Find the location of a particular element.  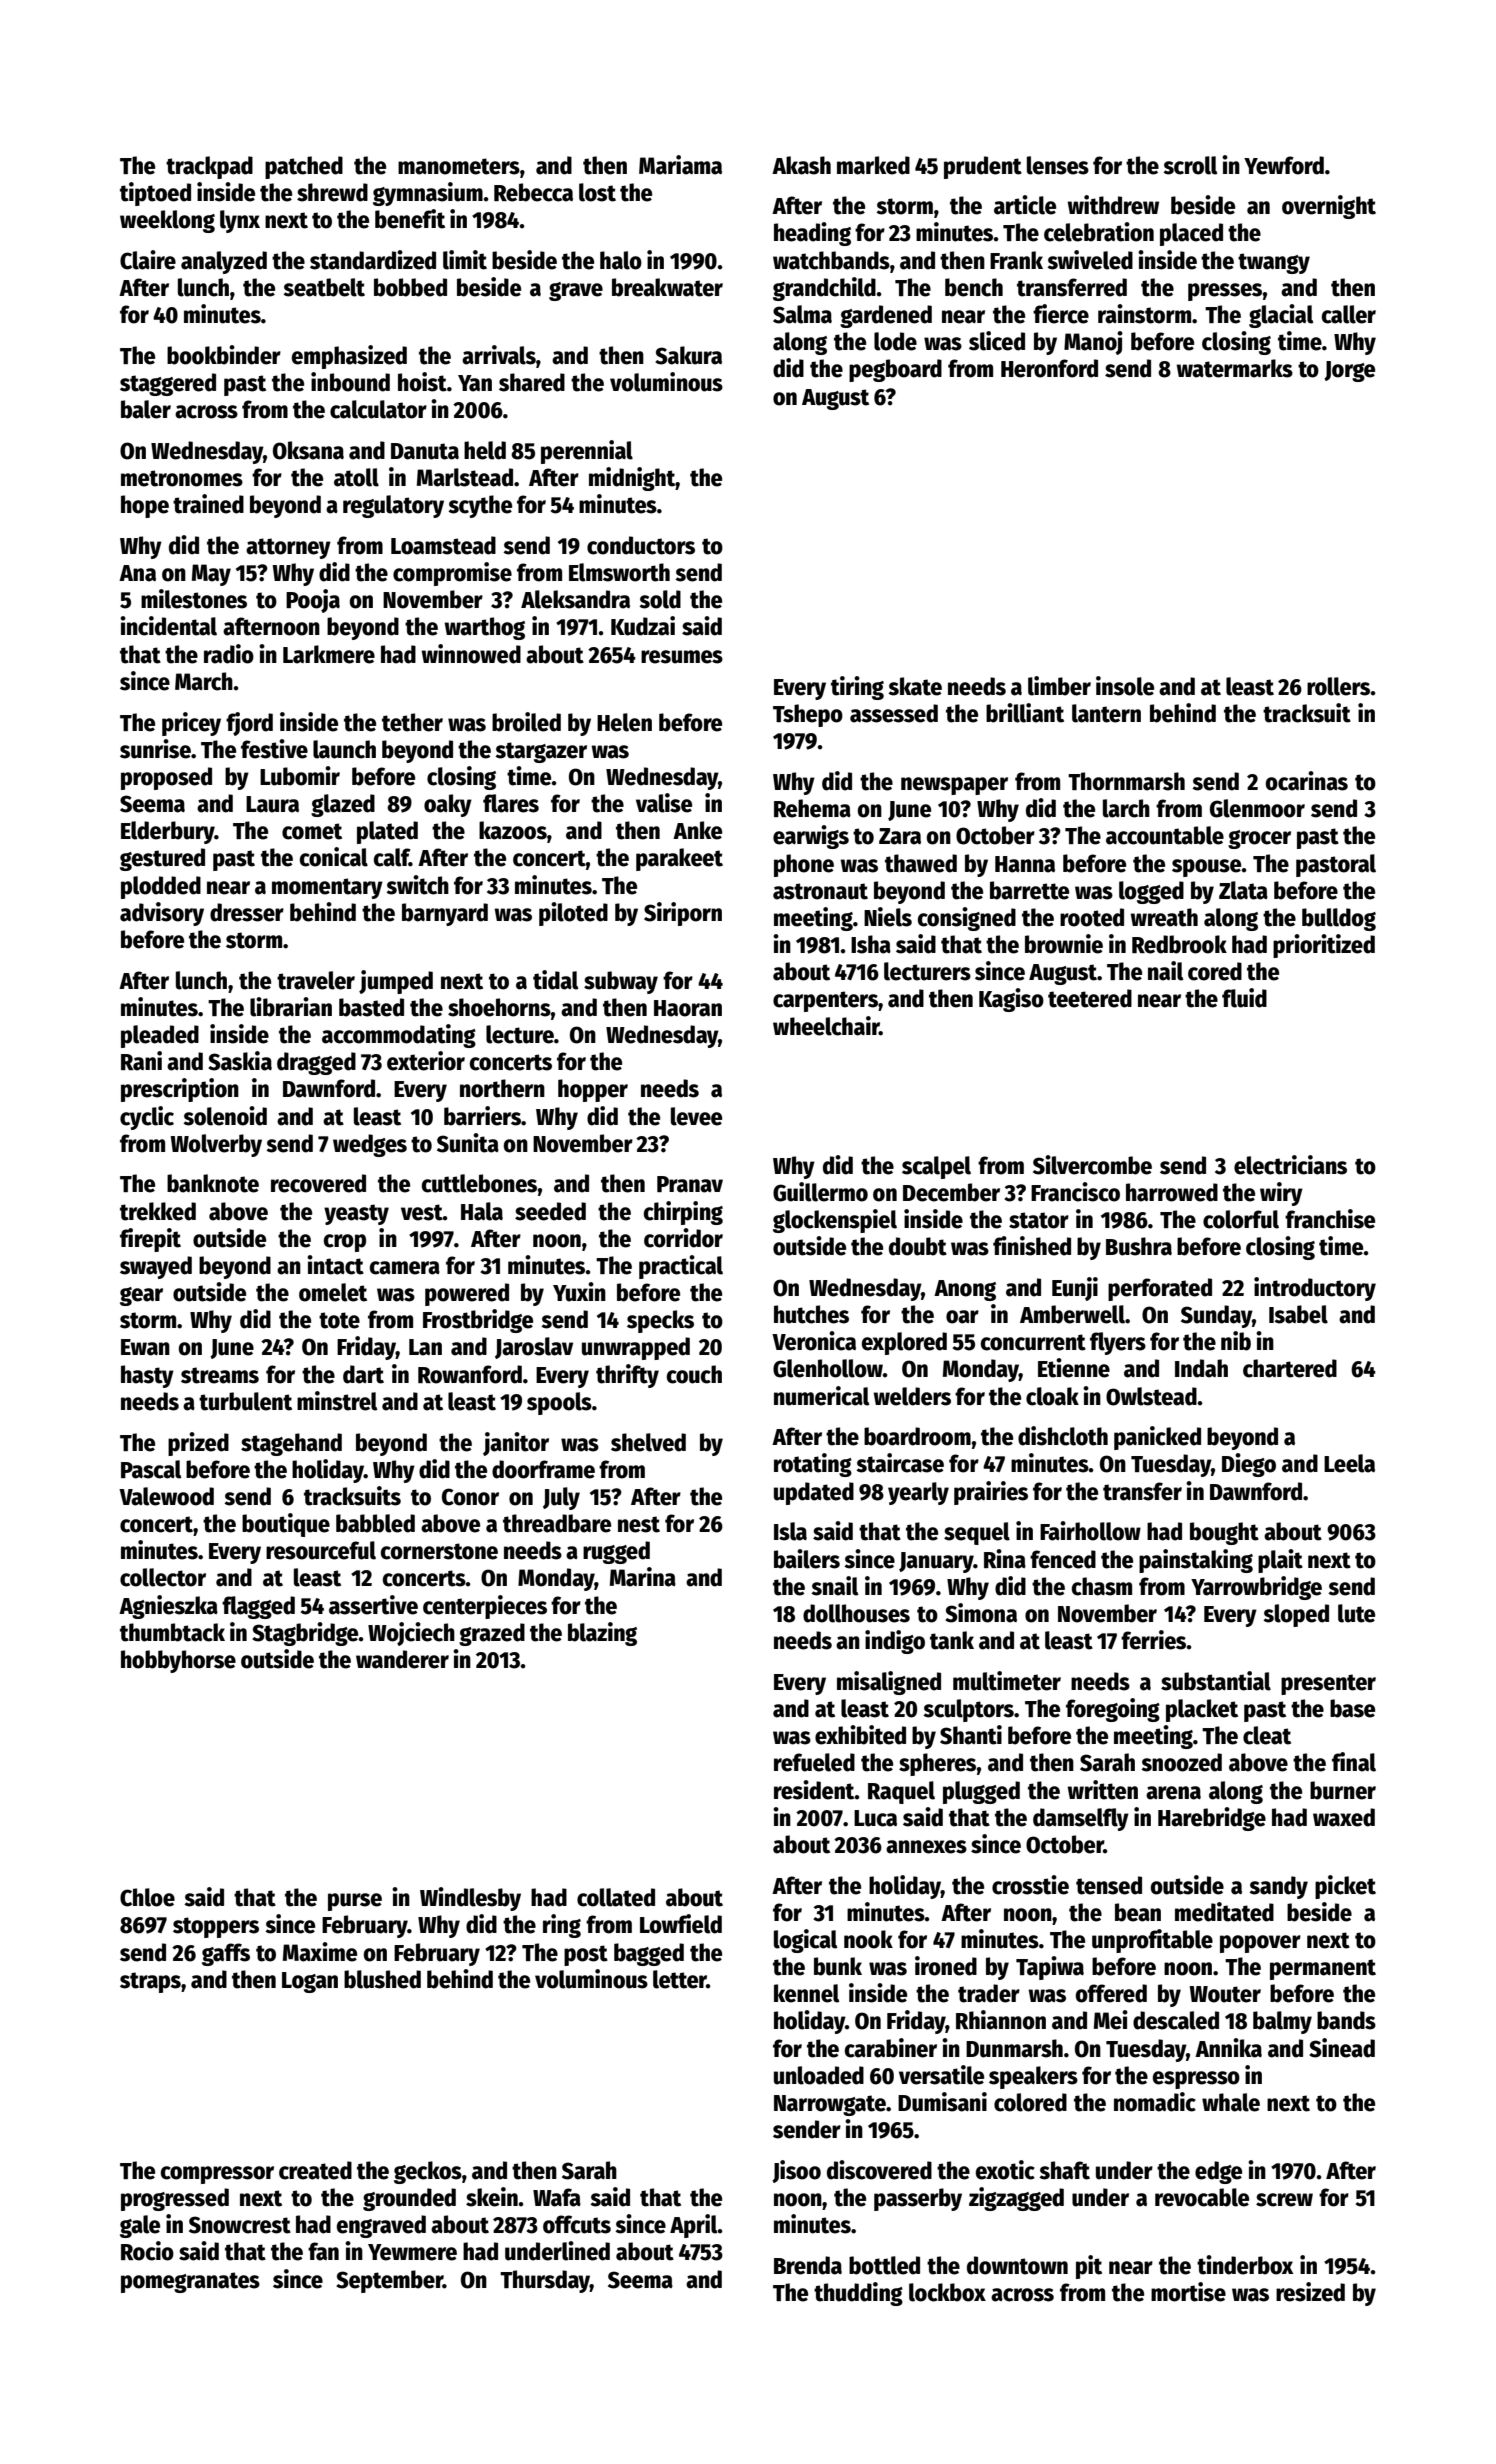

Thursday is located at coordinates (545, 2281).
